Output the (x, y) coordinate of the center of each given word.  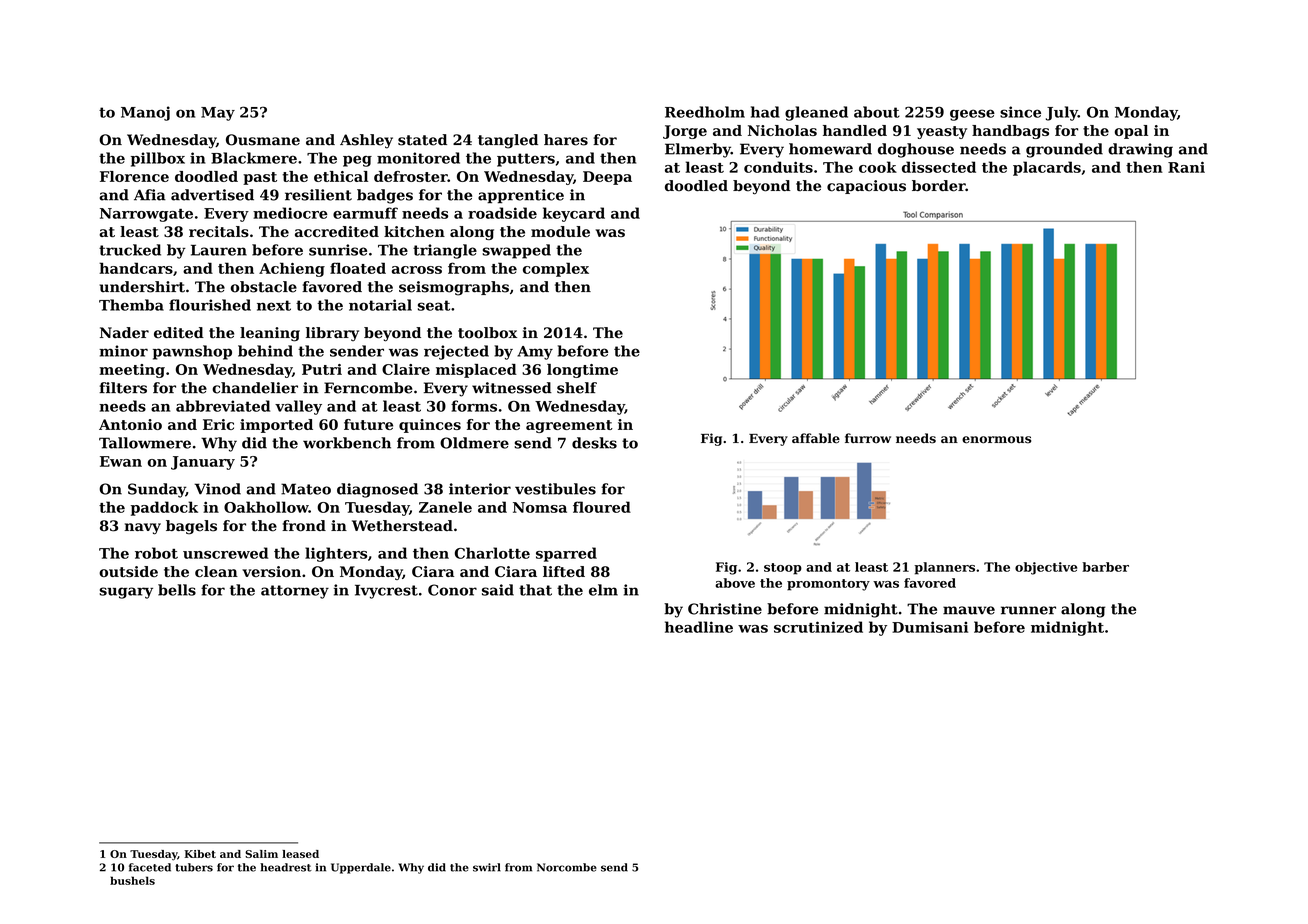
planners (944, 568)
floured (602, 507)
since (1020, 112)
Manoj (145, 113)
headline (699, 627)
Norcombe (567, 867)
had (765, 112)
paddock (164, 508)
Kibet (200, 854)
